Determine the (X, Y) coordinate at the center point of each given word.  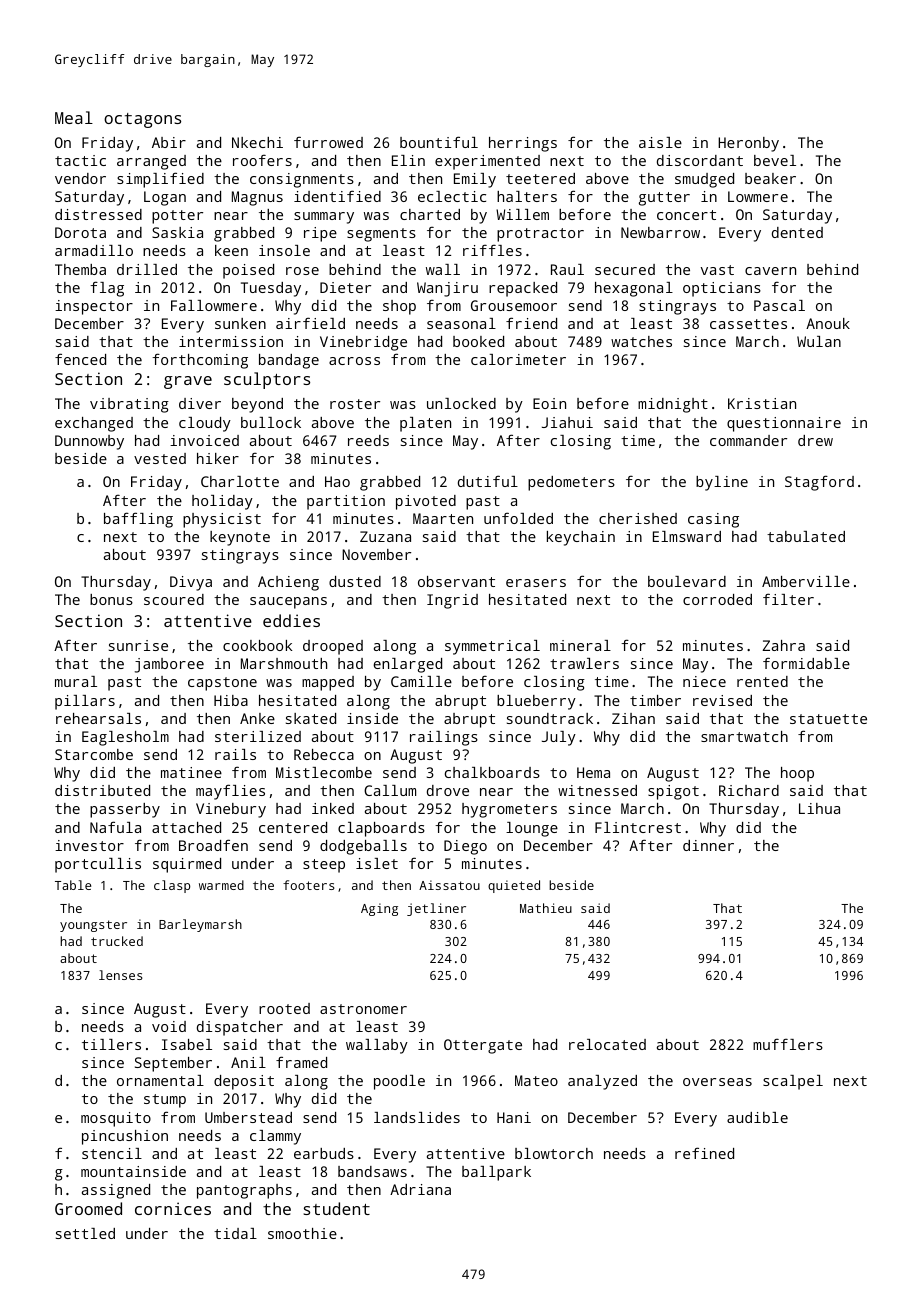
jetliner (436, 909)
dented (797, 232)
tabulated (806, 536)
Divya (191, 583)
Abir (169, 142)
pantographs (244, 1191)
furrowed (328, 142)
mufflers (788, 1044)
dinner (708, 845)
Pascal (779, 305)
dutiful (488, 481)
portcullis (98, 865)
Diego (465, 847)
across (354, 361)
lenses (121, 975)
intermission (231, 341)
